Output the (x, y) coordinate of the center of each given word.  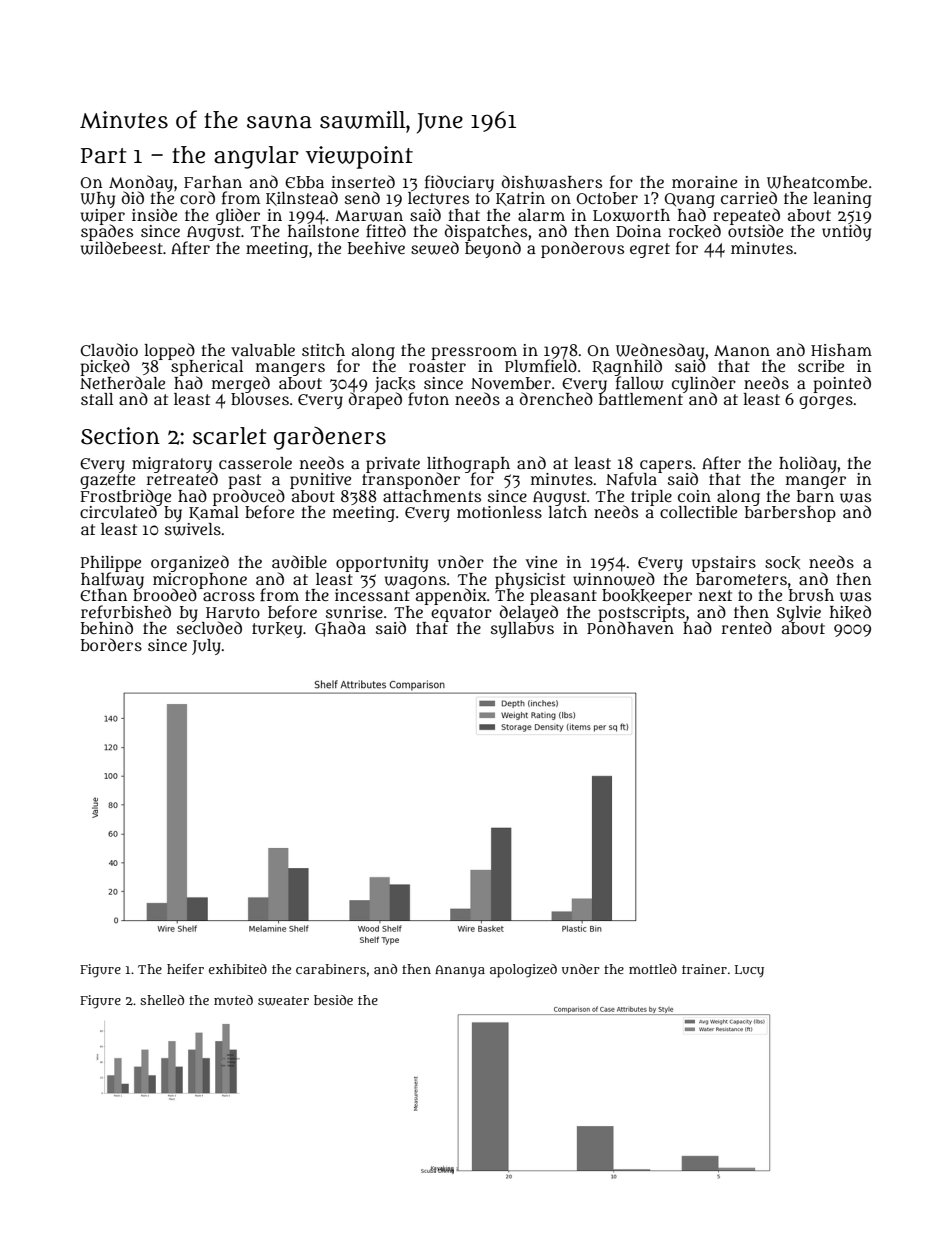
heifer (185, 969)
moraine (704, 182)
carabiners (331, 969)
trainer (704, 969)
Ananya (460, 971)
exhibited (238, 969)
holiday (808, 464)
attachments (432, 496)
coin (694, 496)
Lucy (749, 971)
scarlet (230, 436)
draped (375, 401)
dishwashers (552, 182)
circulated (118, 512)
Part (104, 156)
